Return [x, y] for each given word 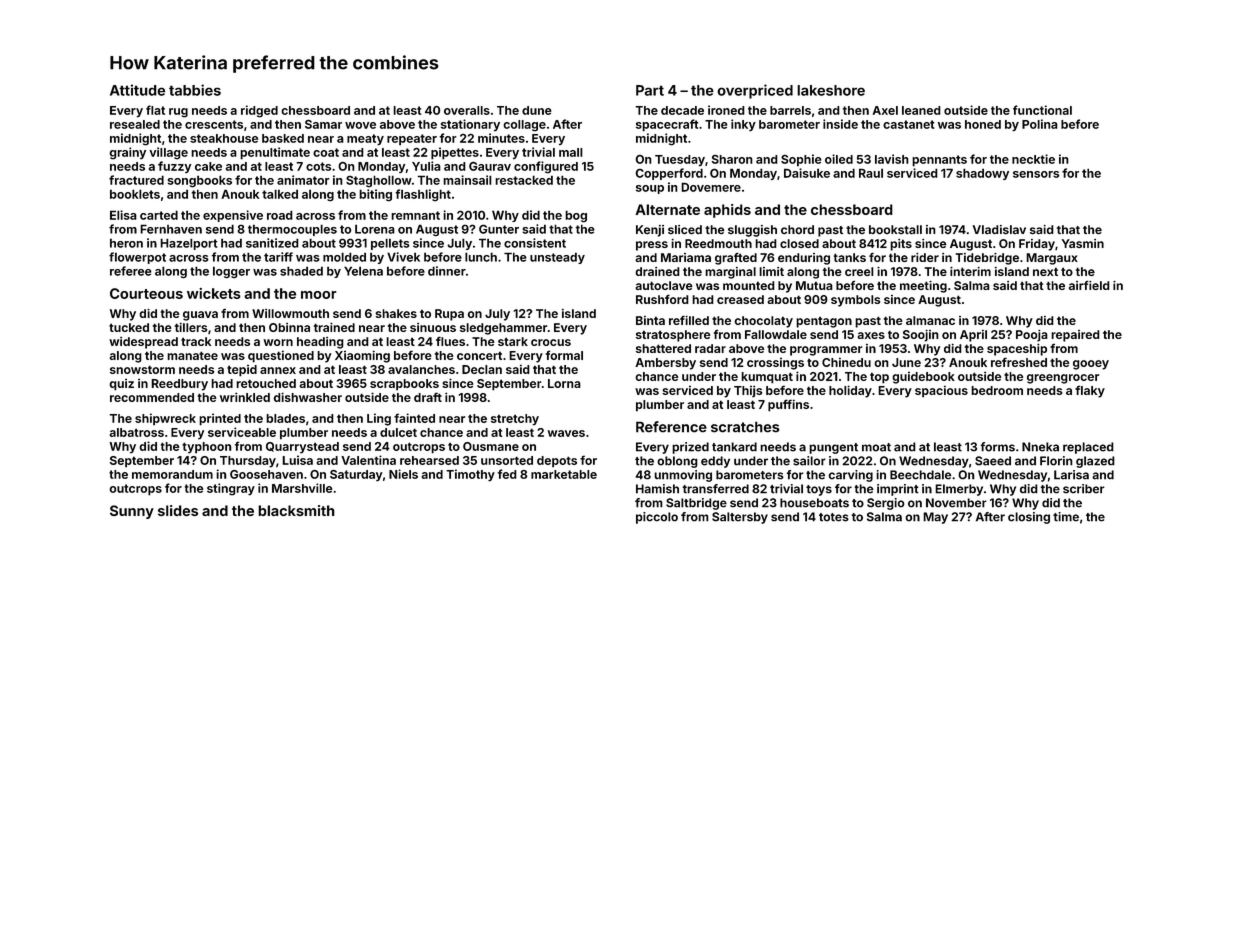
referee [131, 271]
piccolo [657, 518]
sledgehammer [503, 329]
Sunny [132, 512]
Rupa [449, 315]
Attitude [137, 90]
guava [200, 316]
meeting [923, 287]
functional [1042, 110]
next [1045, 271]
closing [1029, 518]
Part [650, 90]
